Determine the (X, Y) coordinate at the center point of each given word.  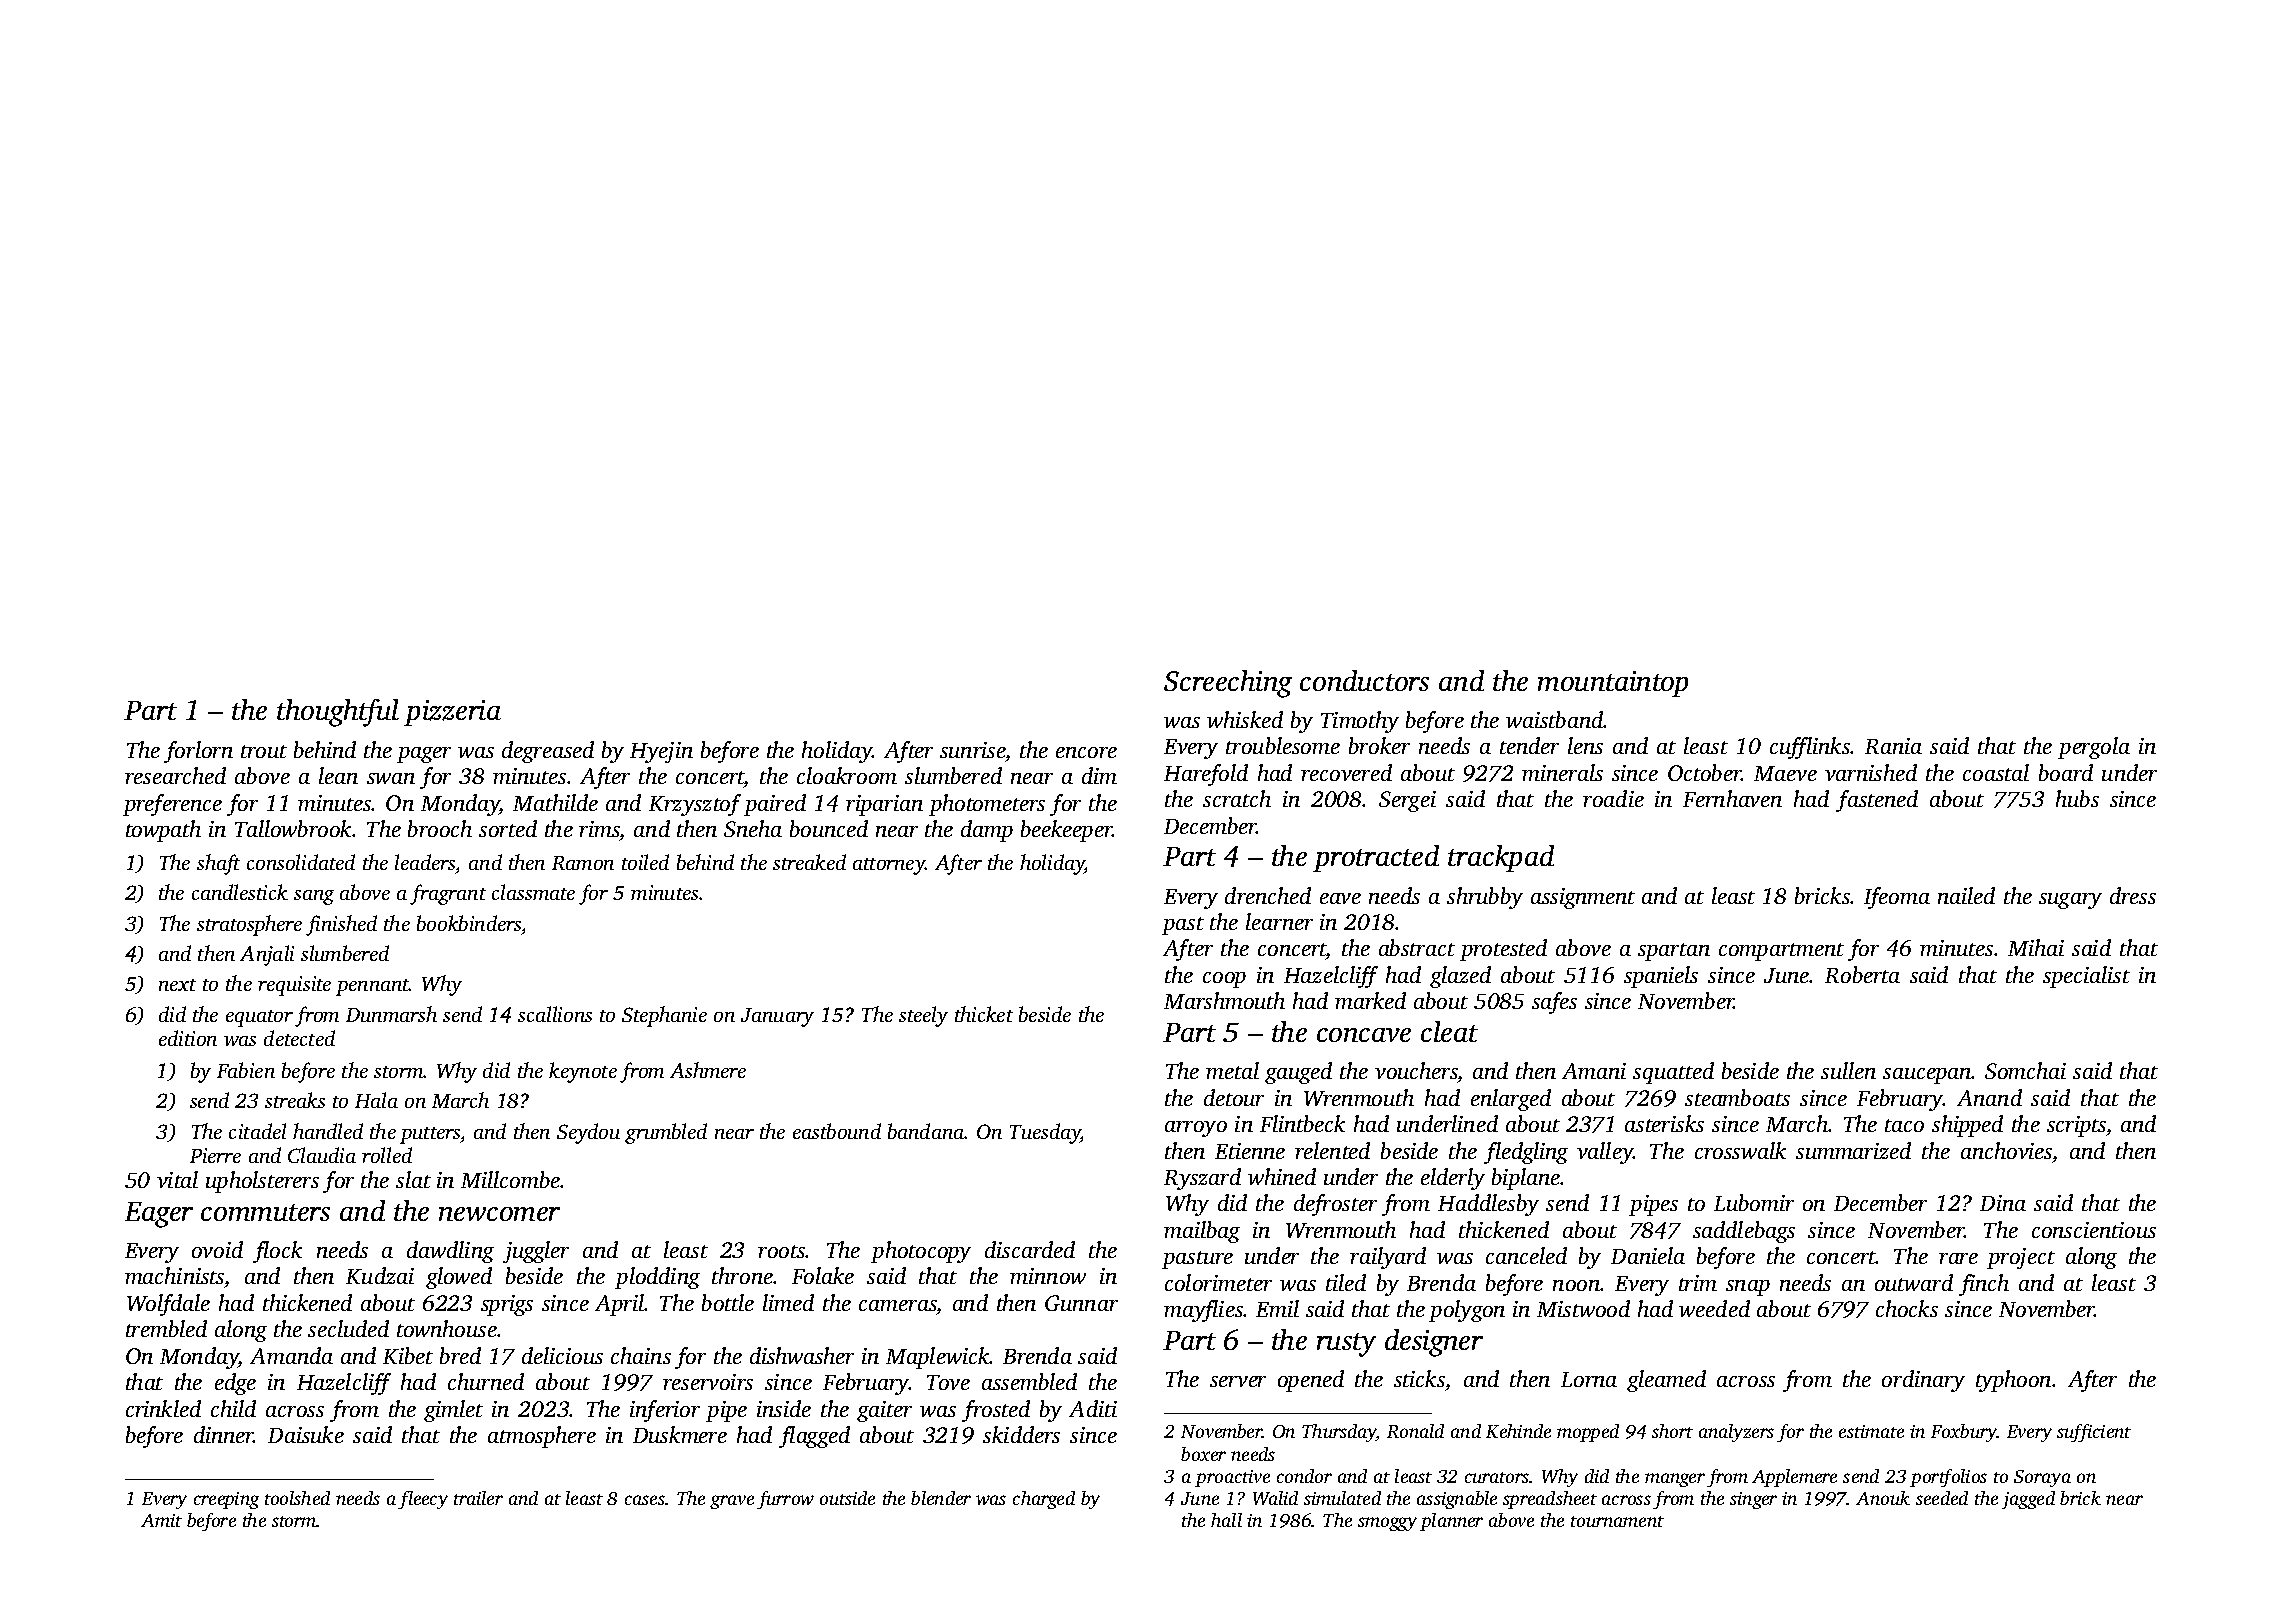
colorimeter (1218, 1282)
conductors (1364, 680)
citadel (257, 1131)
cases (645, 1500)
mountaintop (1613, 684)
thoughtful (338, 713)
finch (1984, 1285)
